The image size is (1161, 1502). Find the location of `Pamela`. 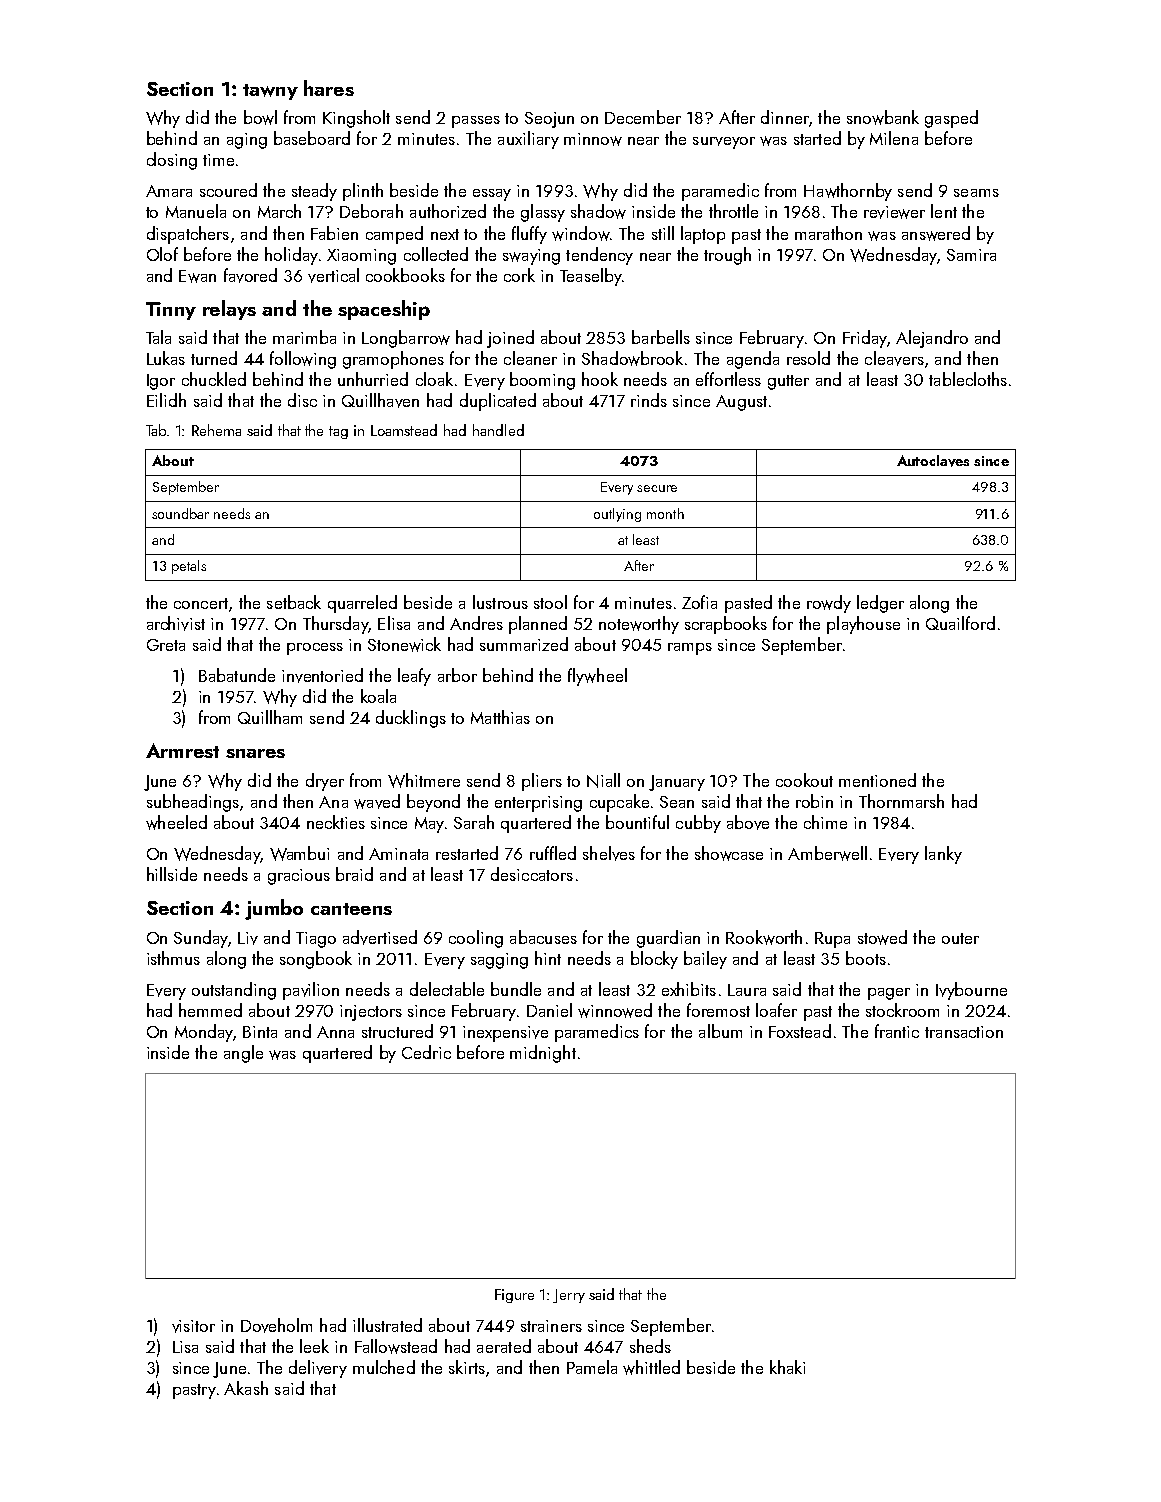

Pamela is located at coordinates (592, 1367).
